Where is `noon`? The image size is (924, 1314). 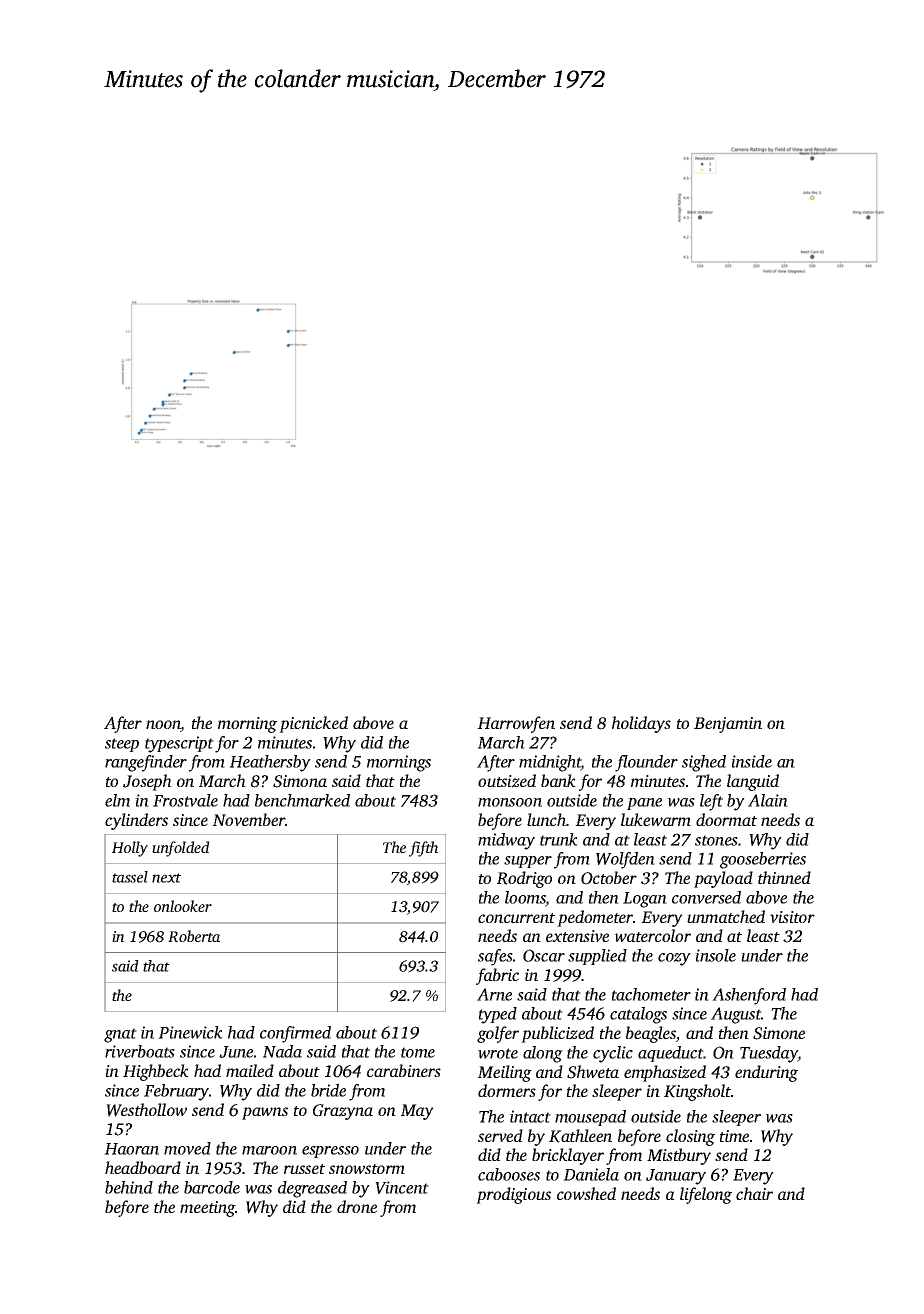
noon is located at coordinates (163, 726).
